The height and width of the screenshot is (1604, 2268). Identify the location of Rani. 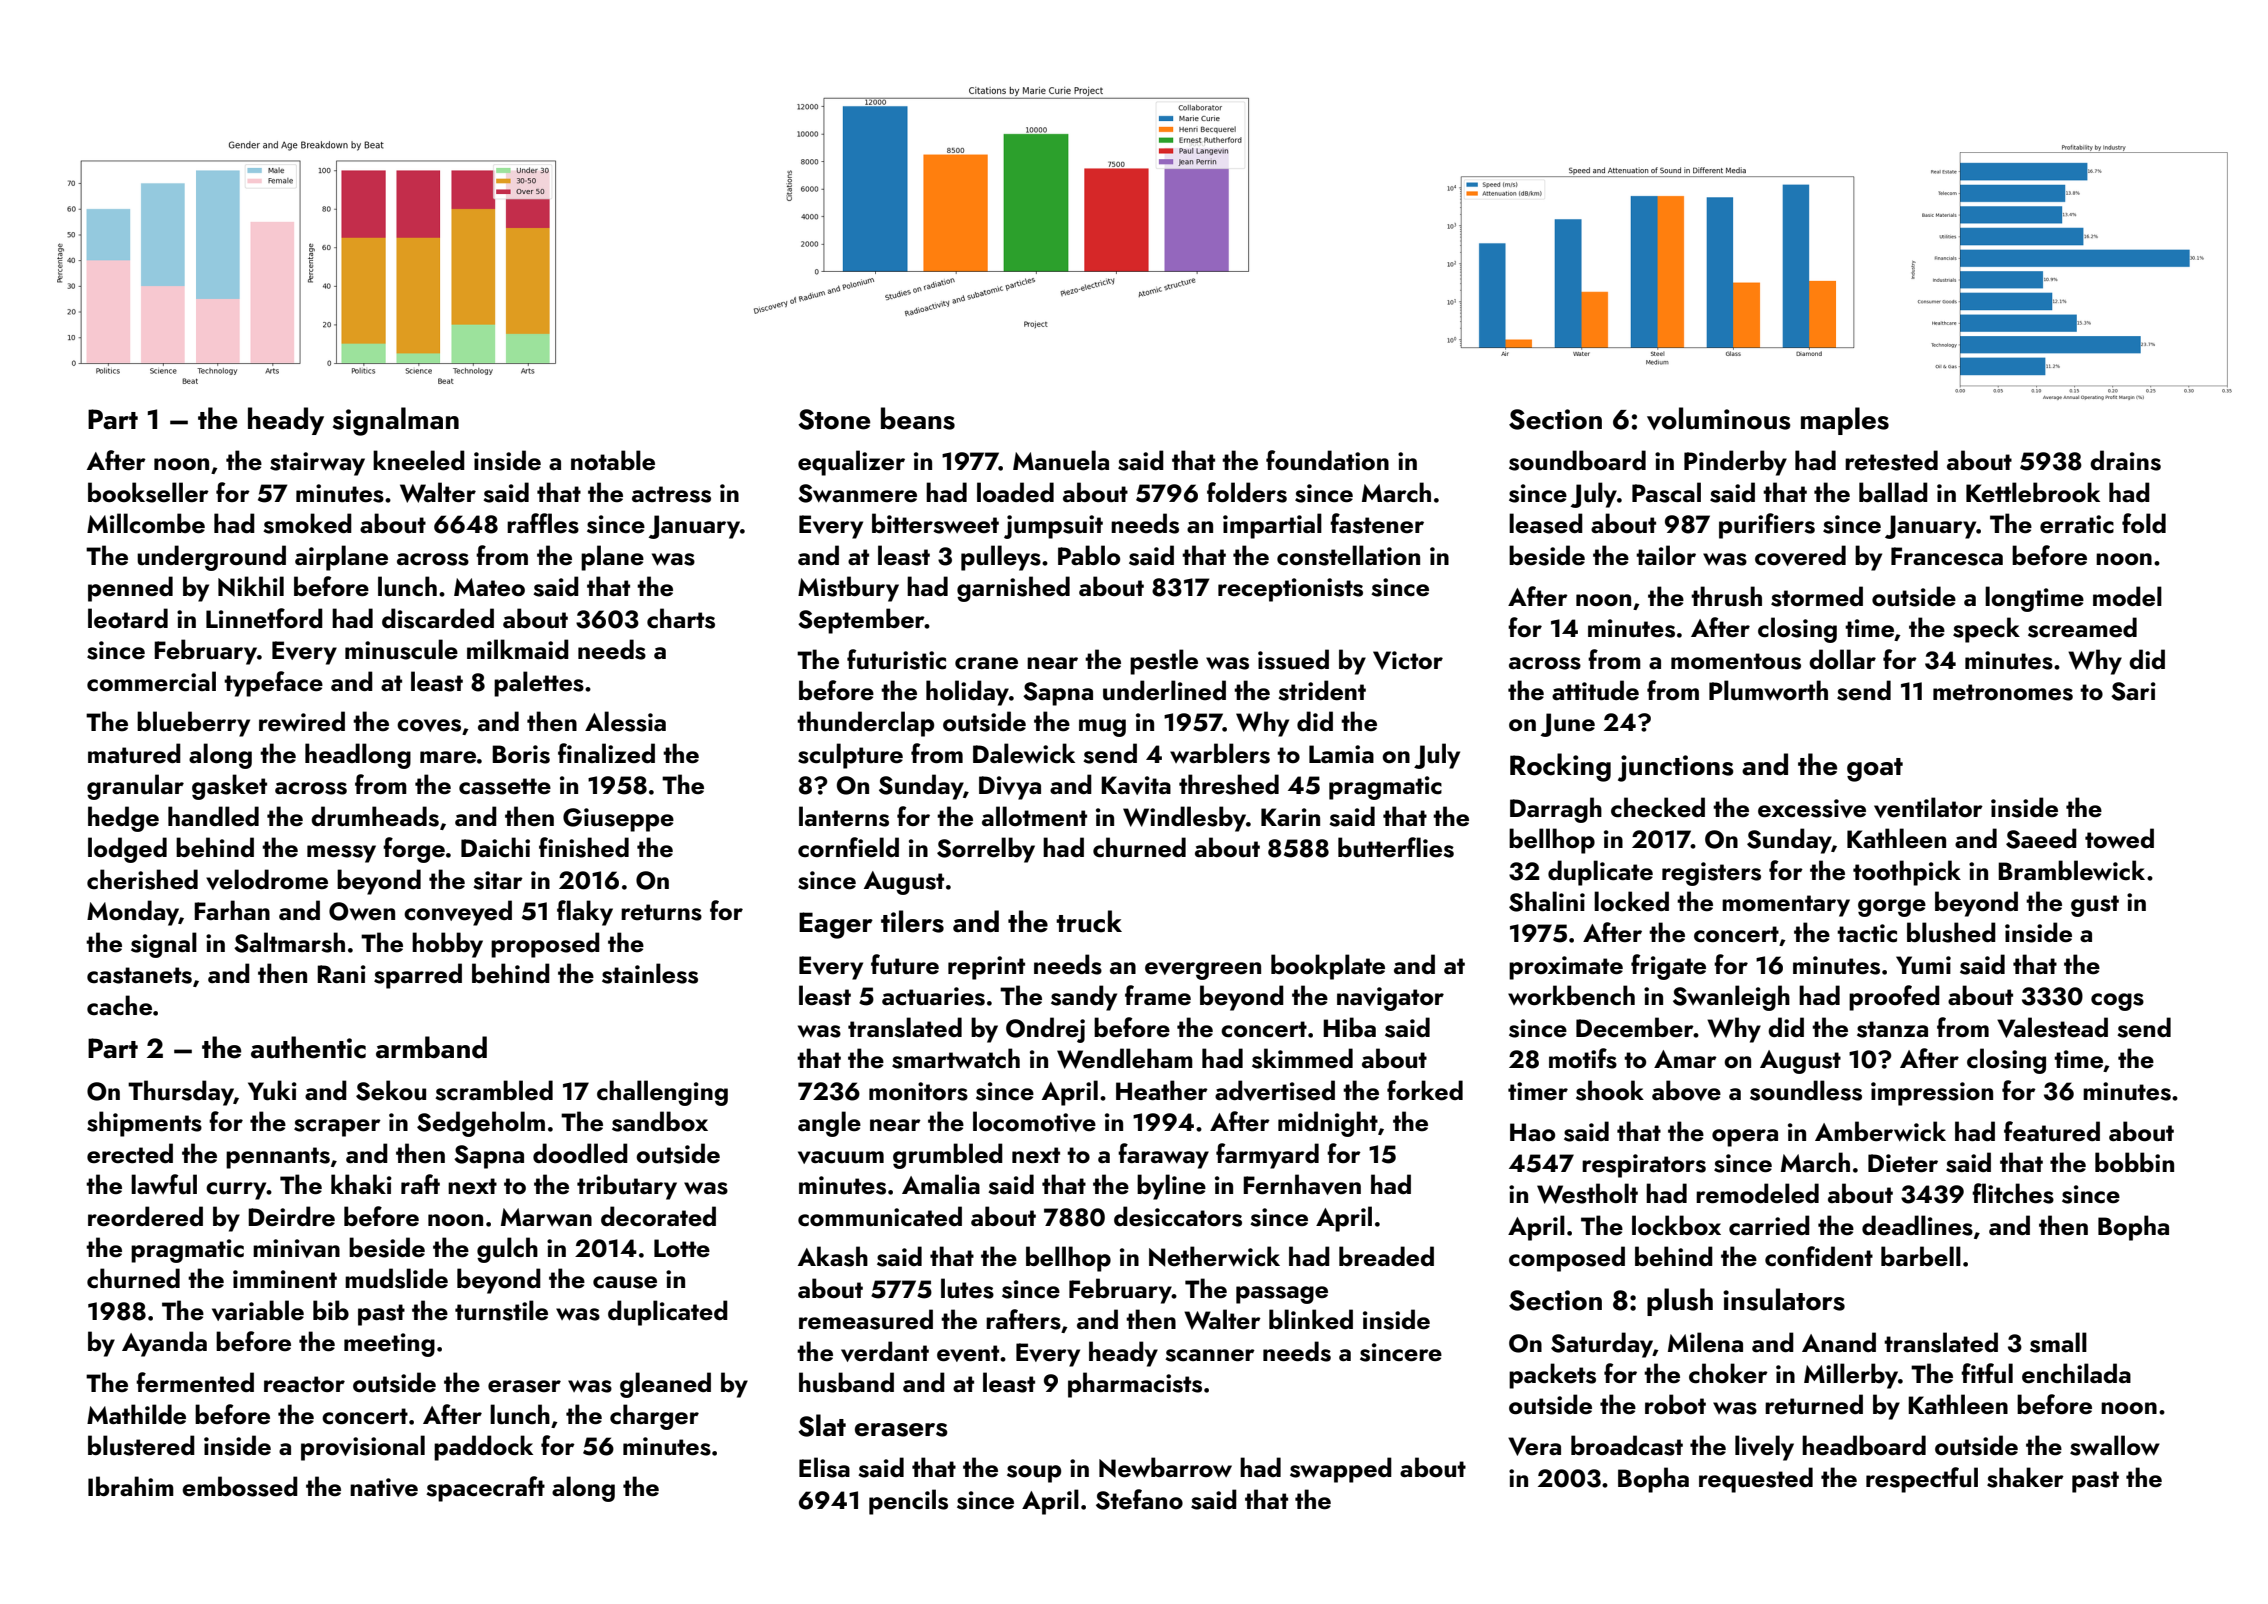
(341, 974).
